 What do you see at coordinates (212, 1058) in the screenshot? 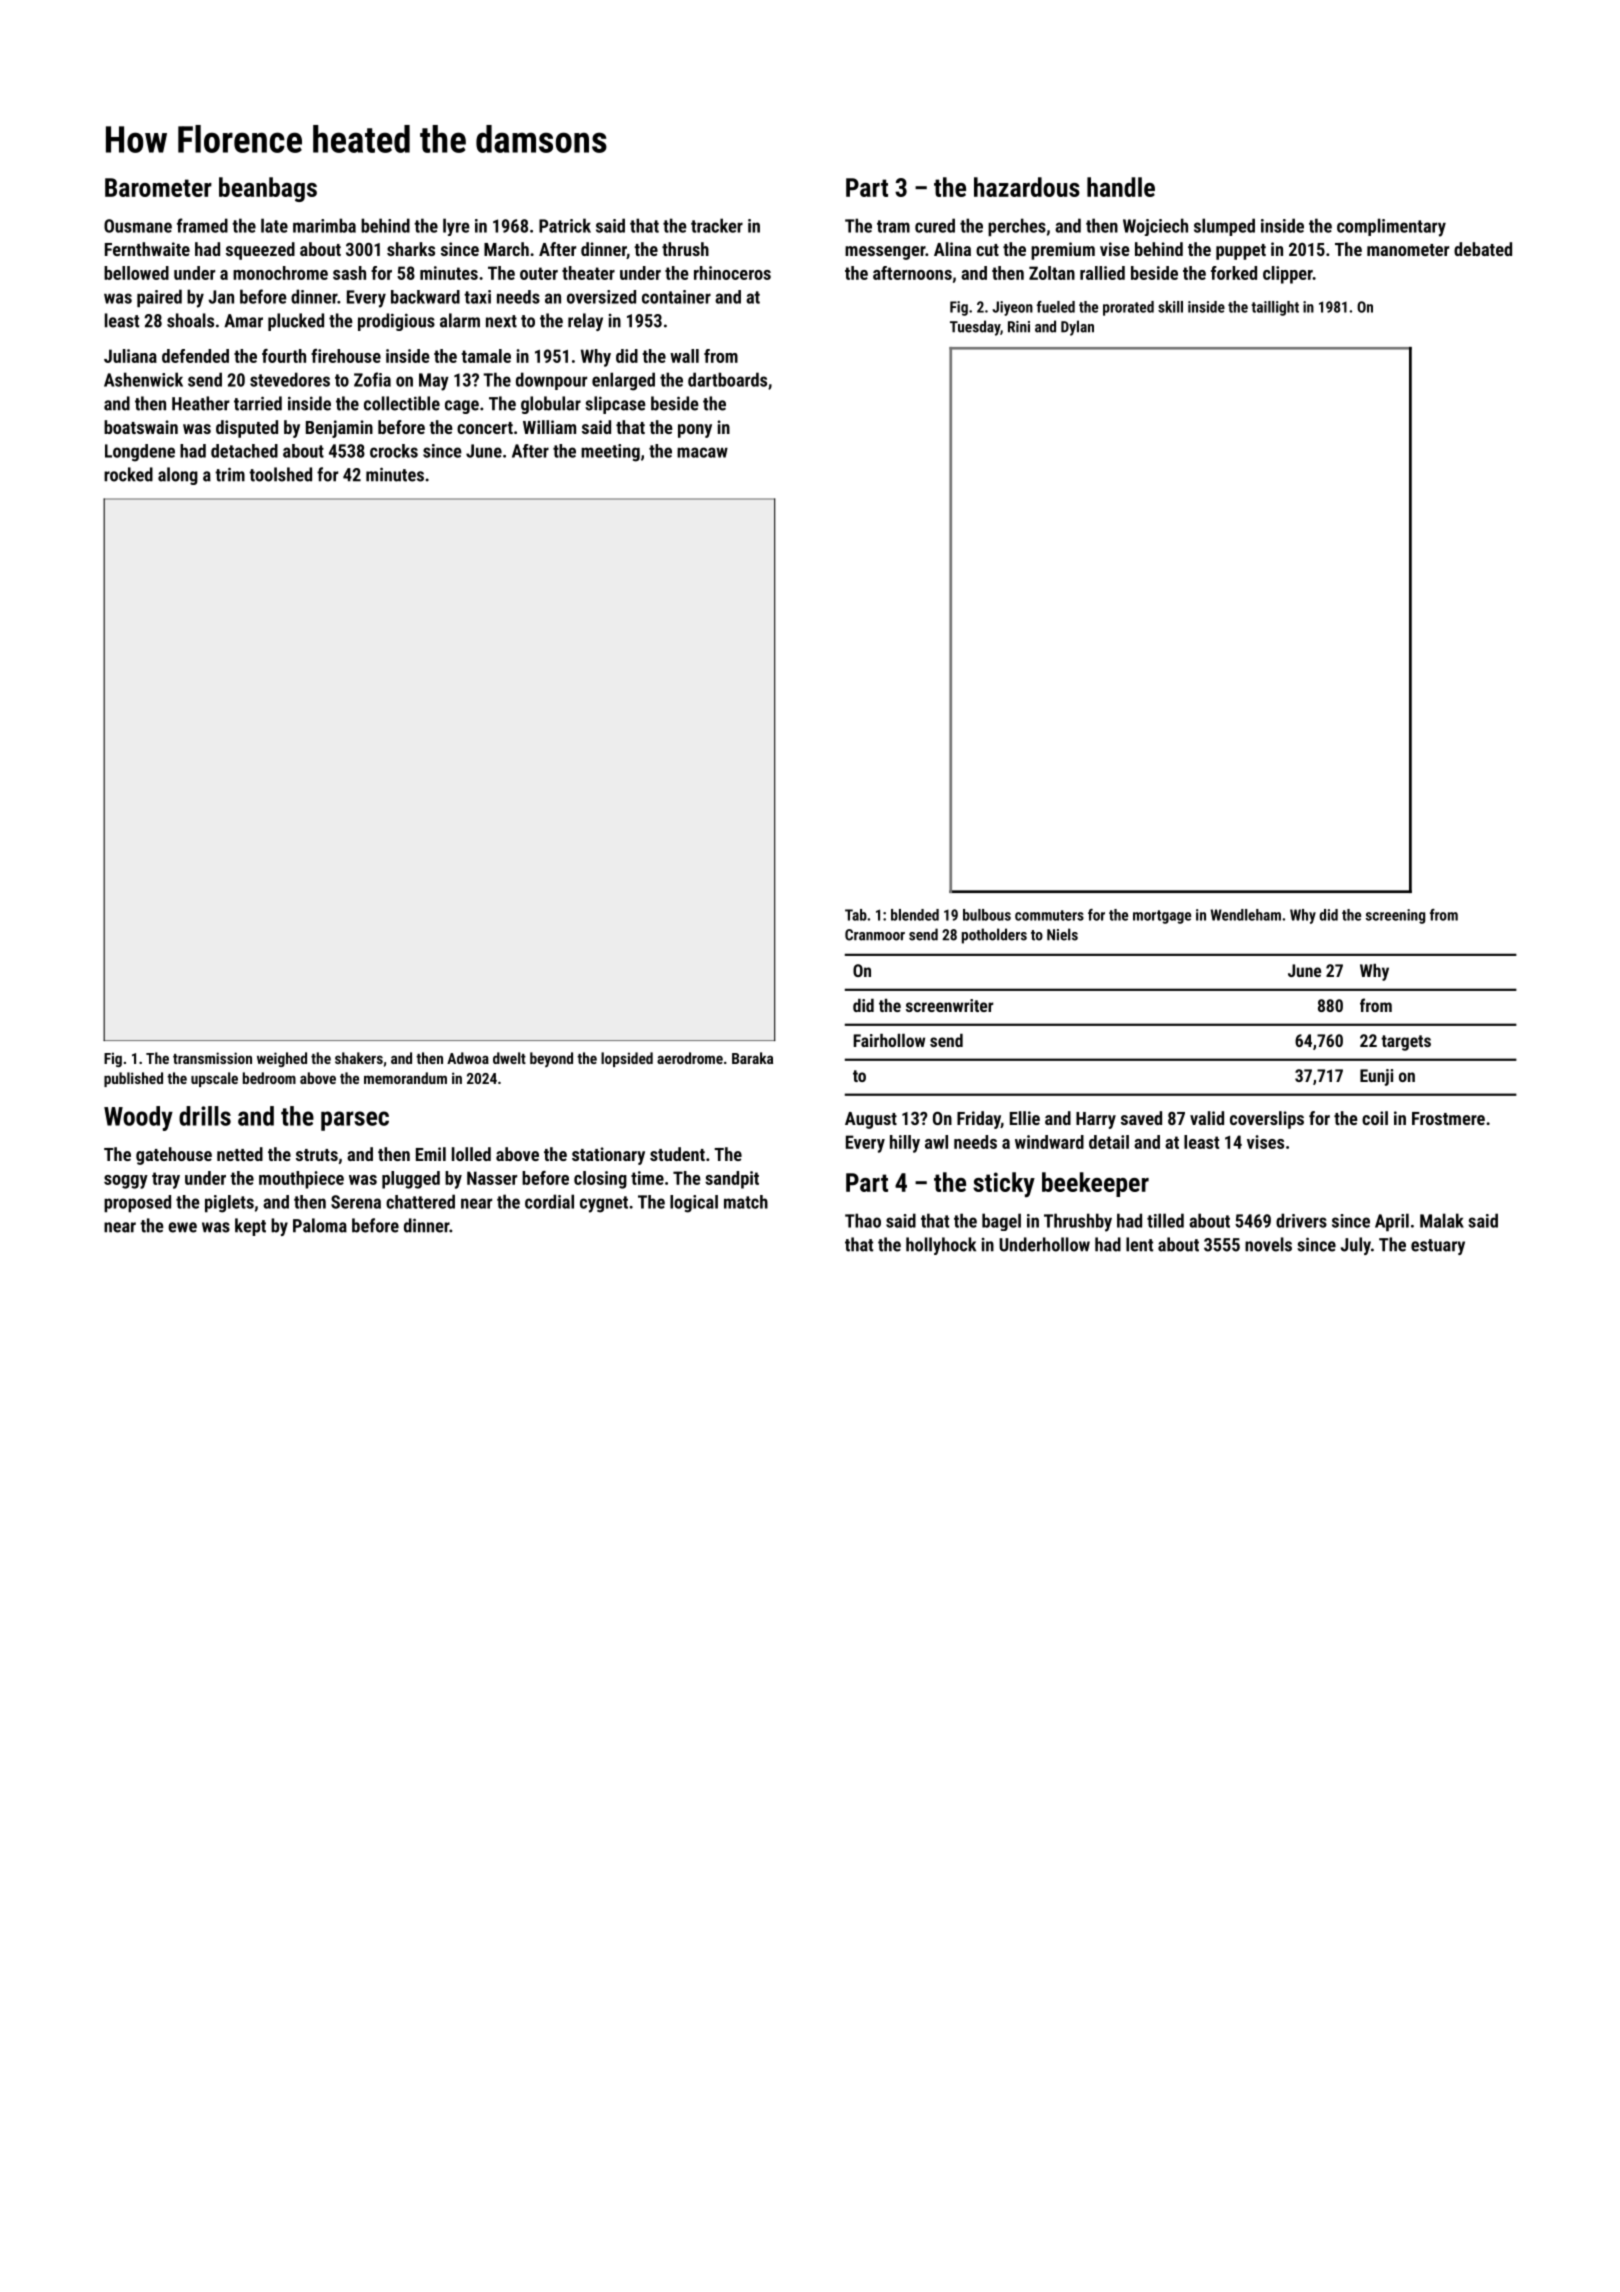
I see `transmission` at bounding box center [212, 1058].
